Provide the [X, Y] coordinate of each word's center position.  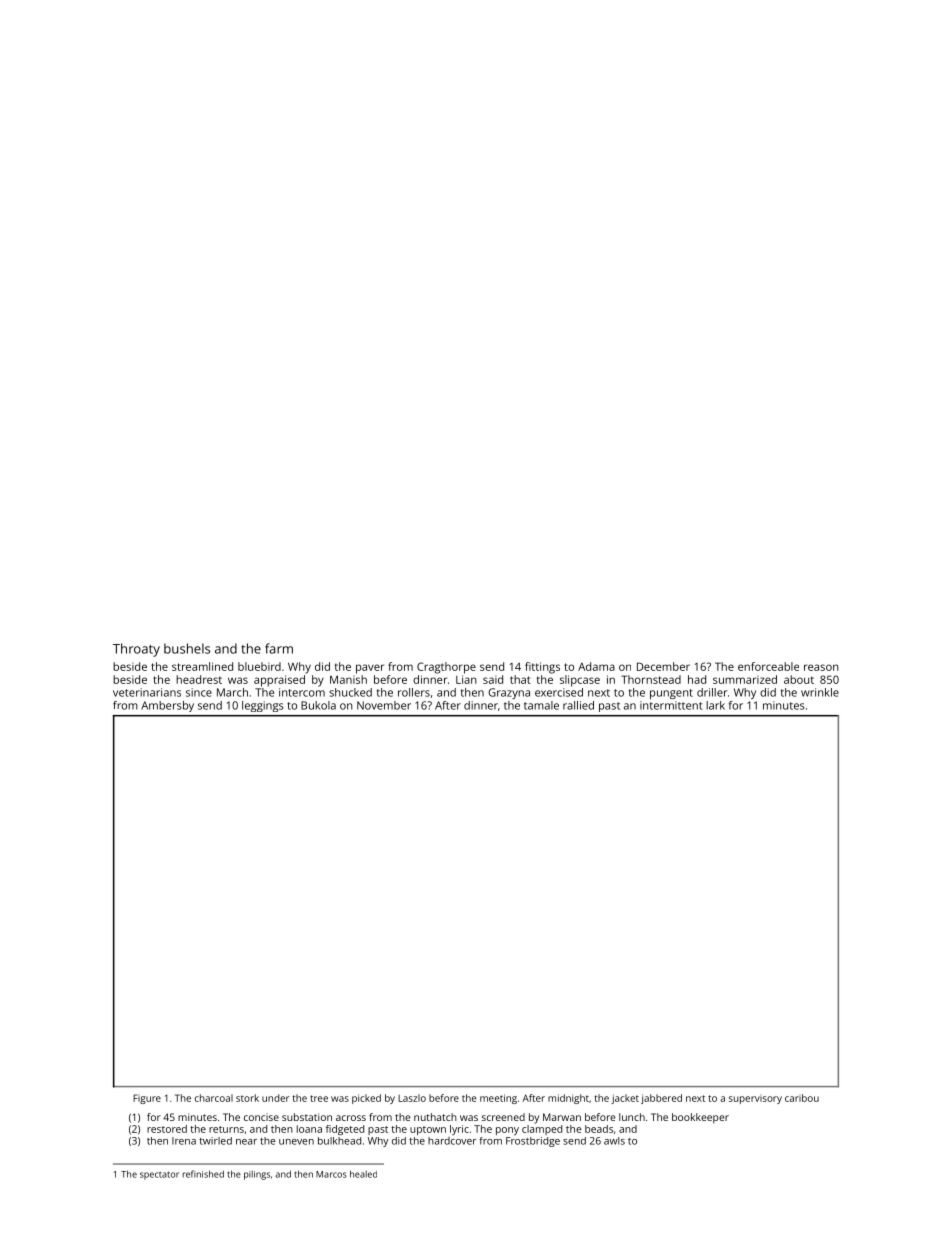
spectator [159, 1175]
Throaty [136, 650]
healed [363, 1174]
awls [614, 1141]
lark [715, 705]
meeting [498, 1099]
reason [821, 667]
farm [279, 648]
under [275, 1098]
